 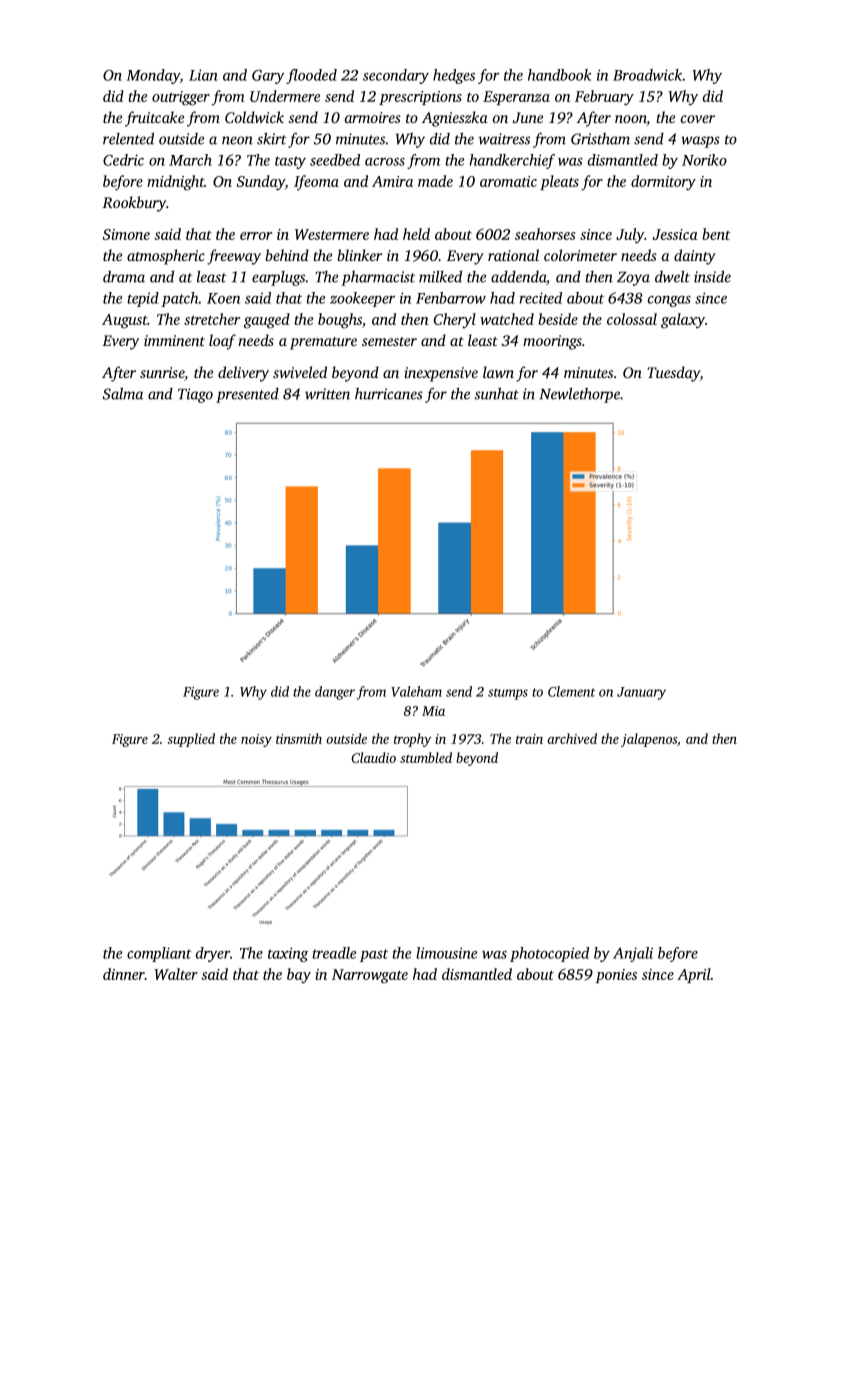 I want to click on midnight, so click(x=175, y=183).
